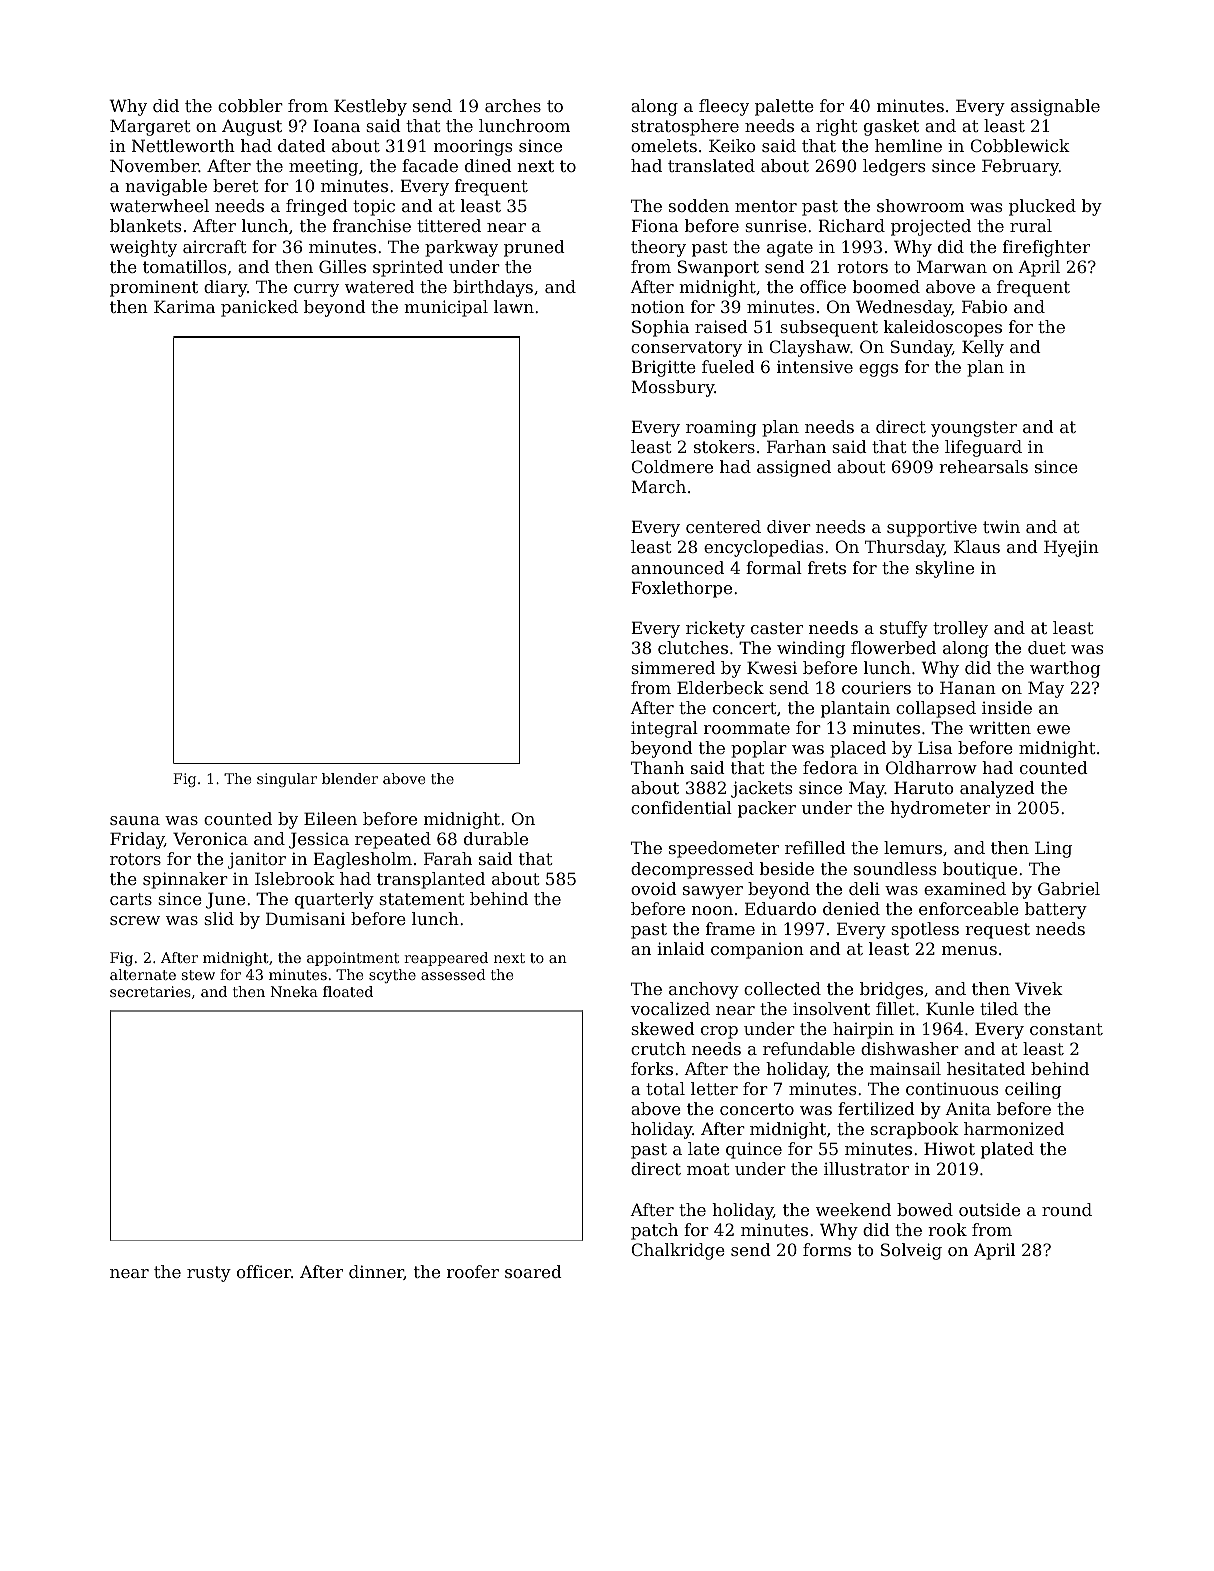 The height and width of the image is (1571, 1214). What do you see at coordinates (209, 1274) in the image?
I see `rusty` at bounding box center [209, 1274].
